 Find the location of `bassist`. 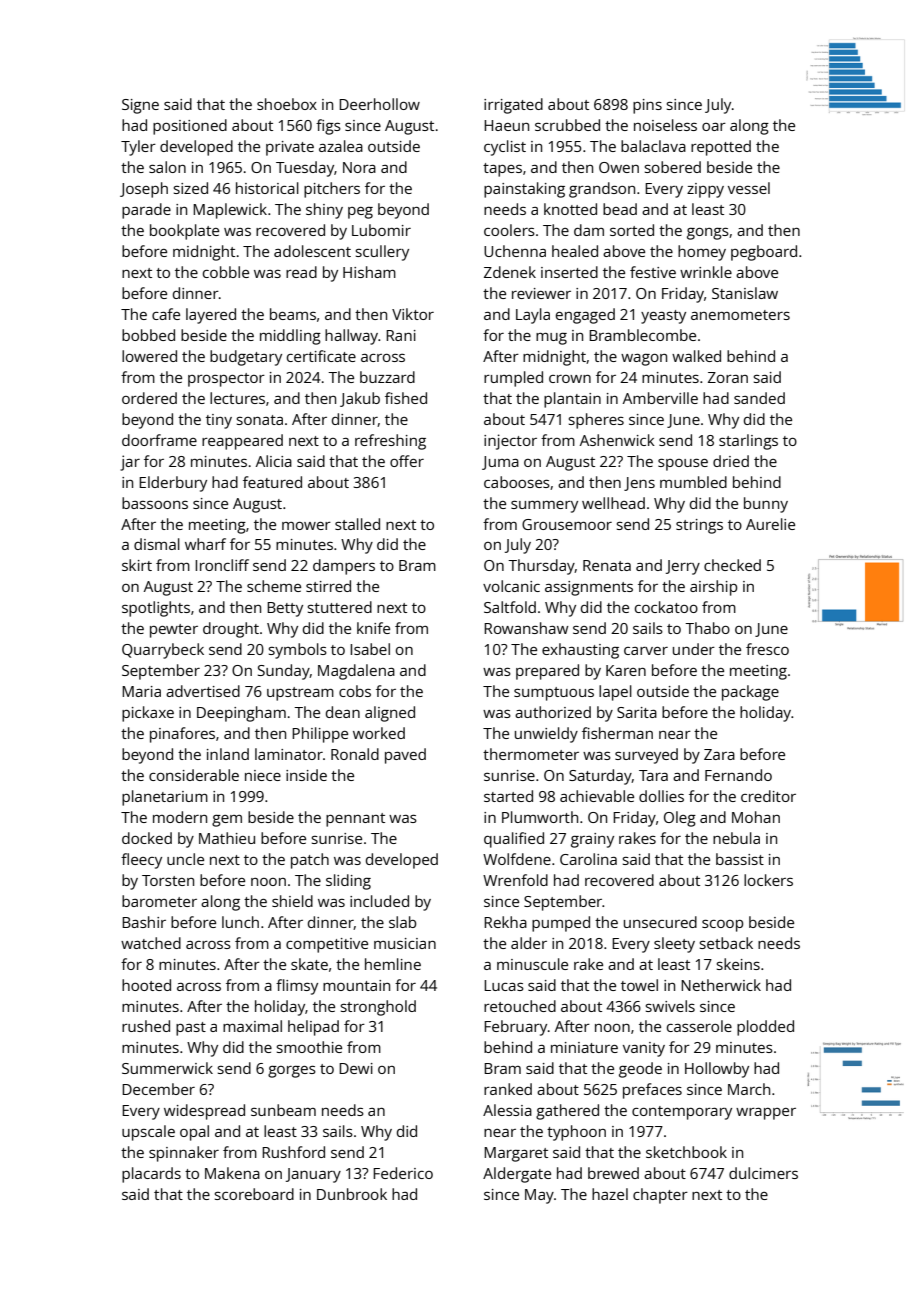

bassist is located at coordinates (740, 859).
